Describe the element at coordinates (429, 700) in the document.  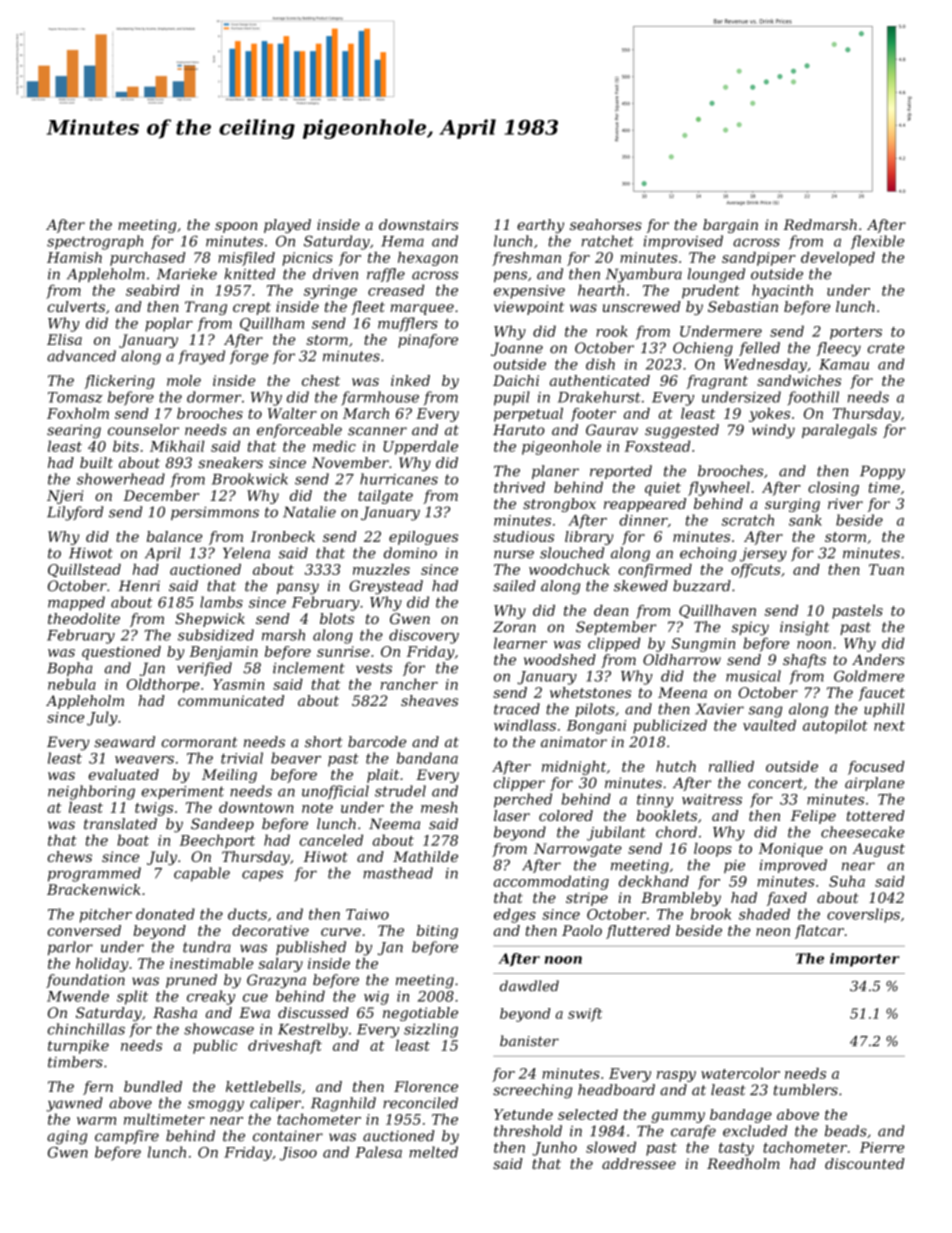
I see `sheaves` at that location.
